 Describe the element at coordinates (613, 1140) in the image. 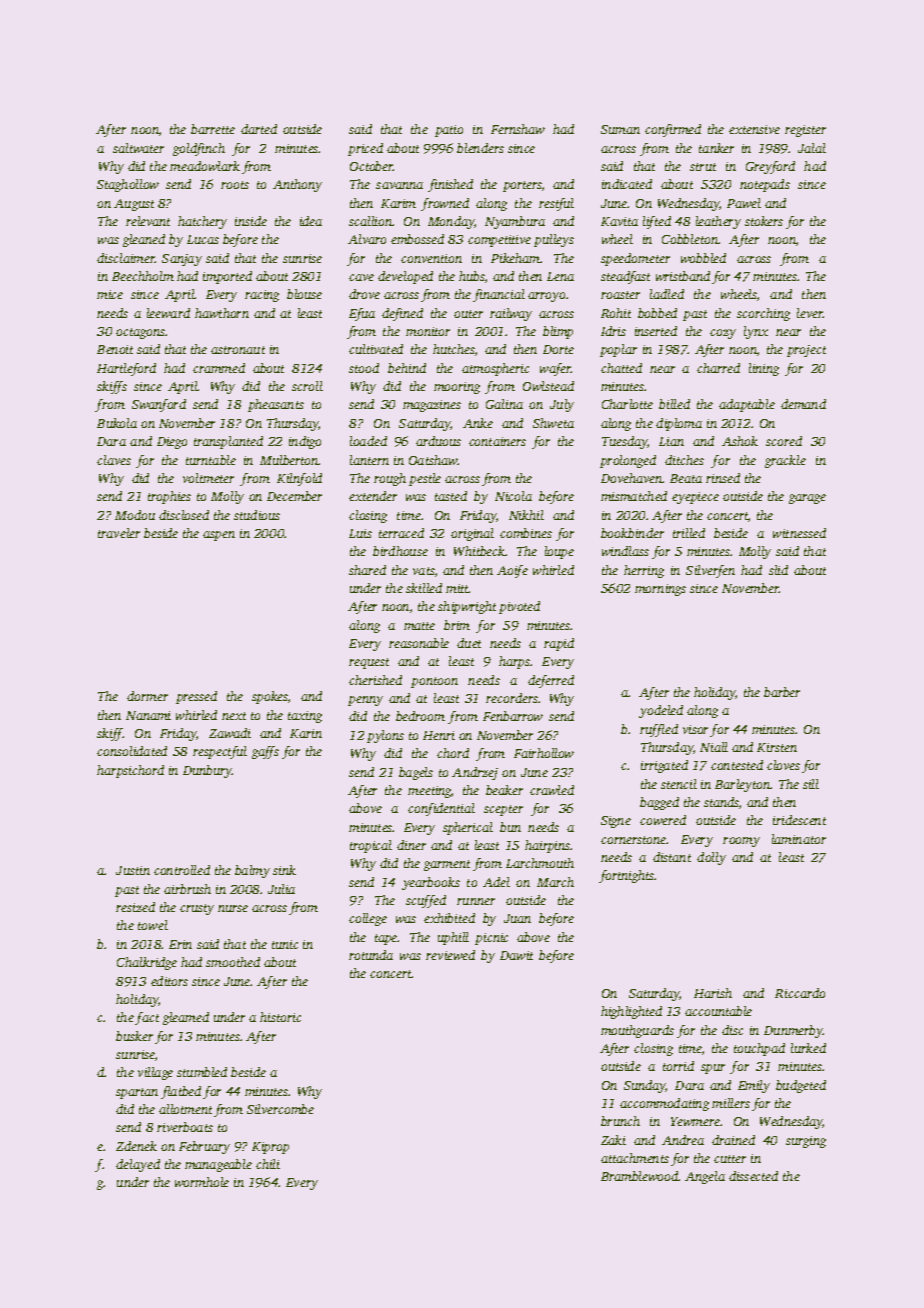

I see `Zaki` at that location.
